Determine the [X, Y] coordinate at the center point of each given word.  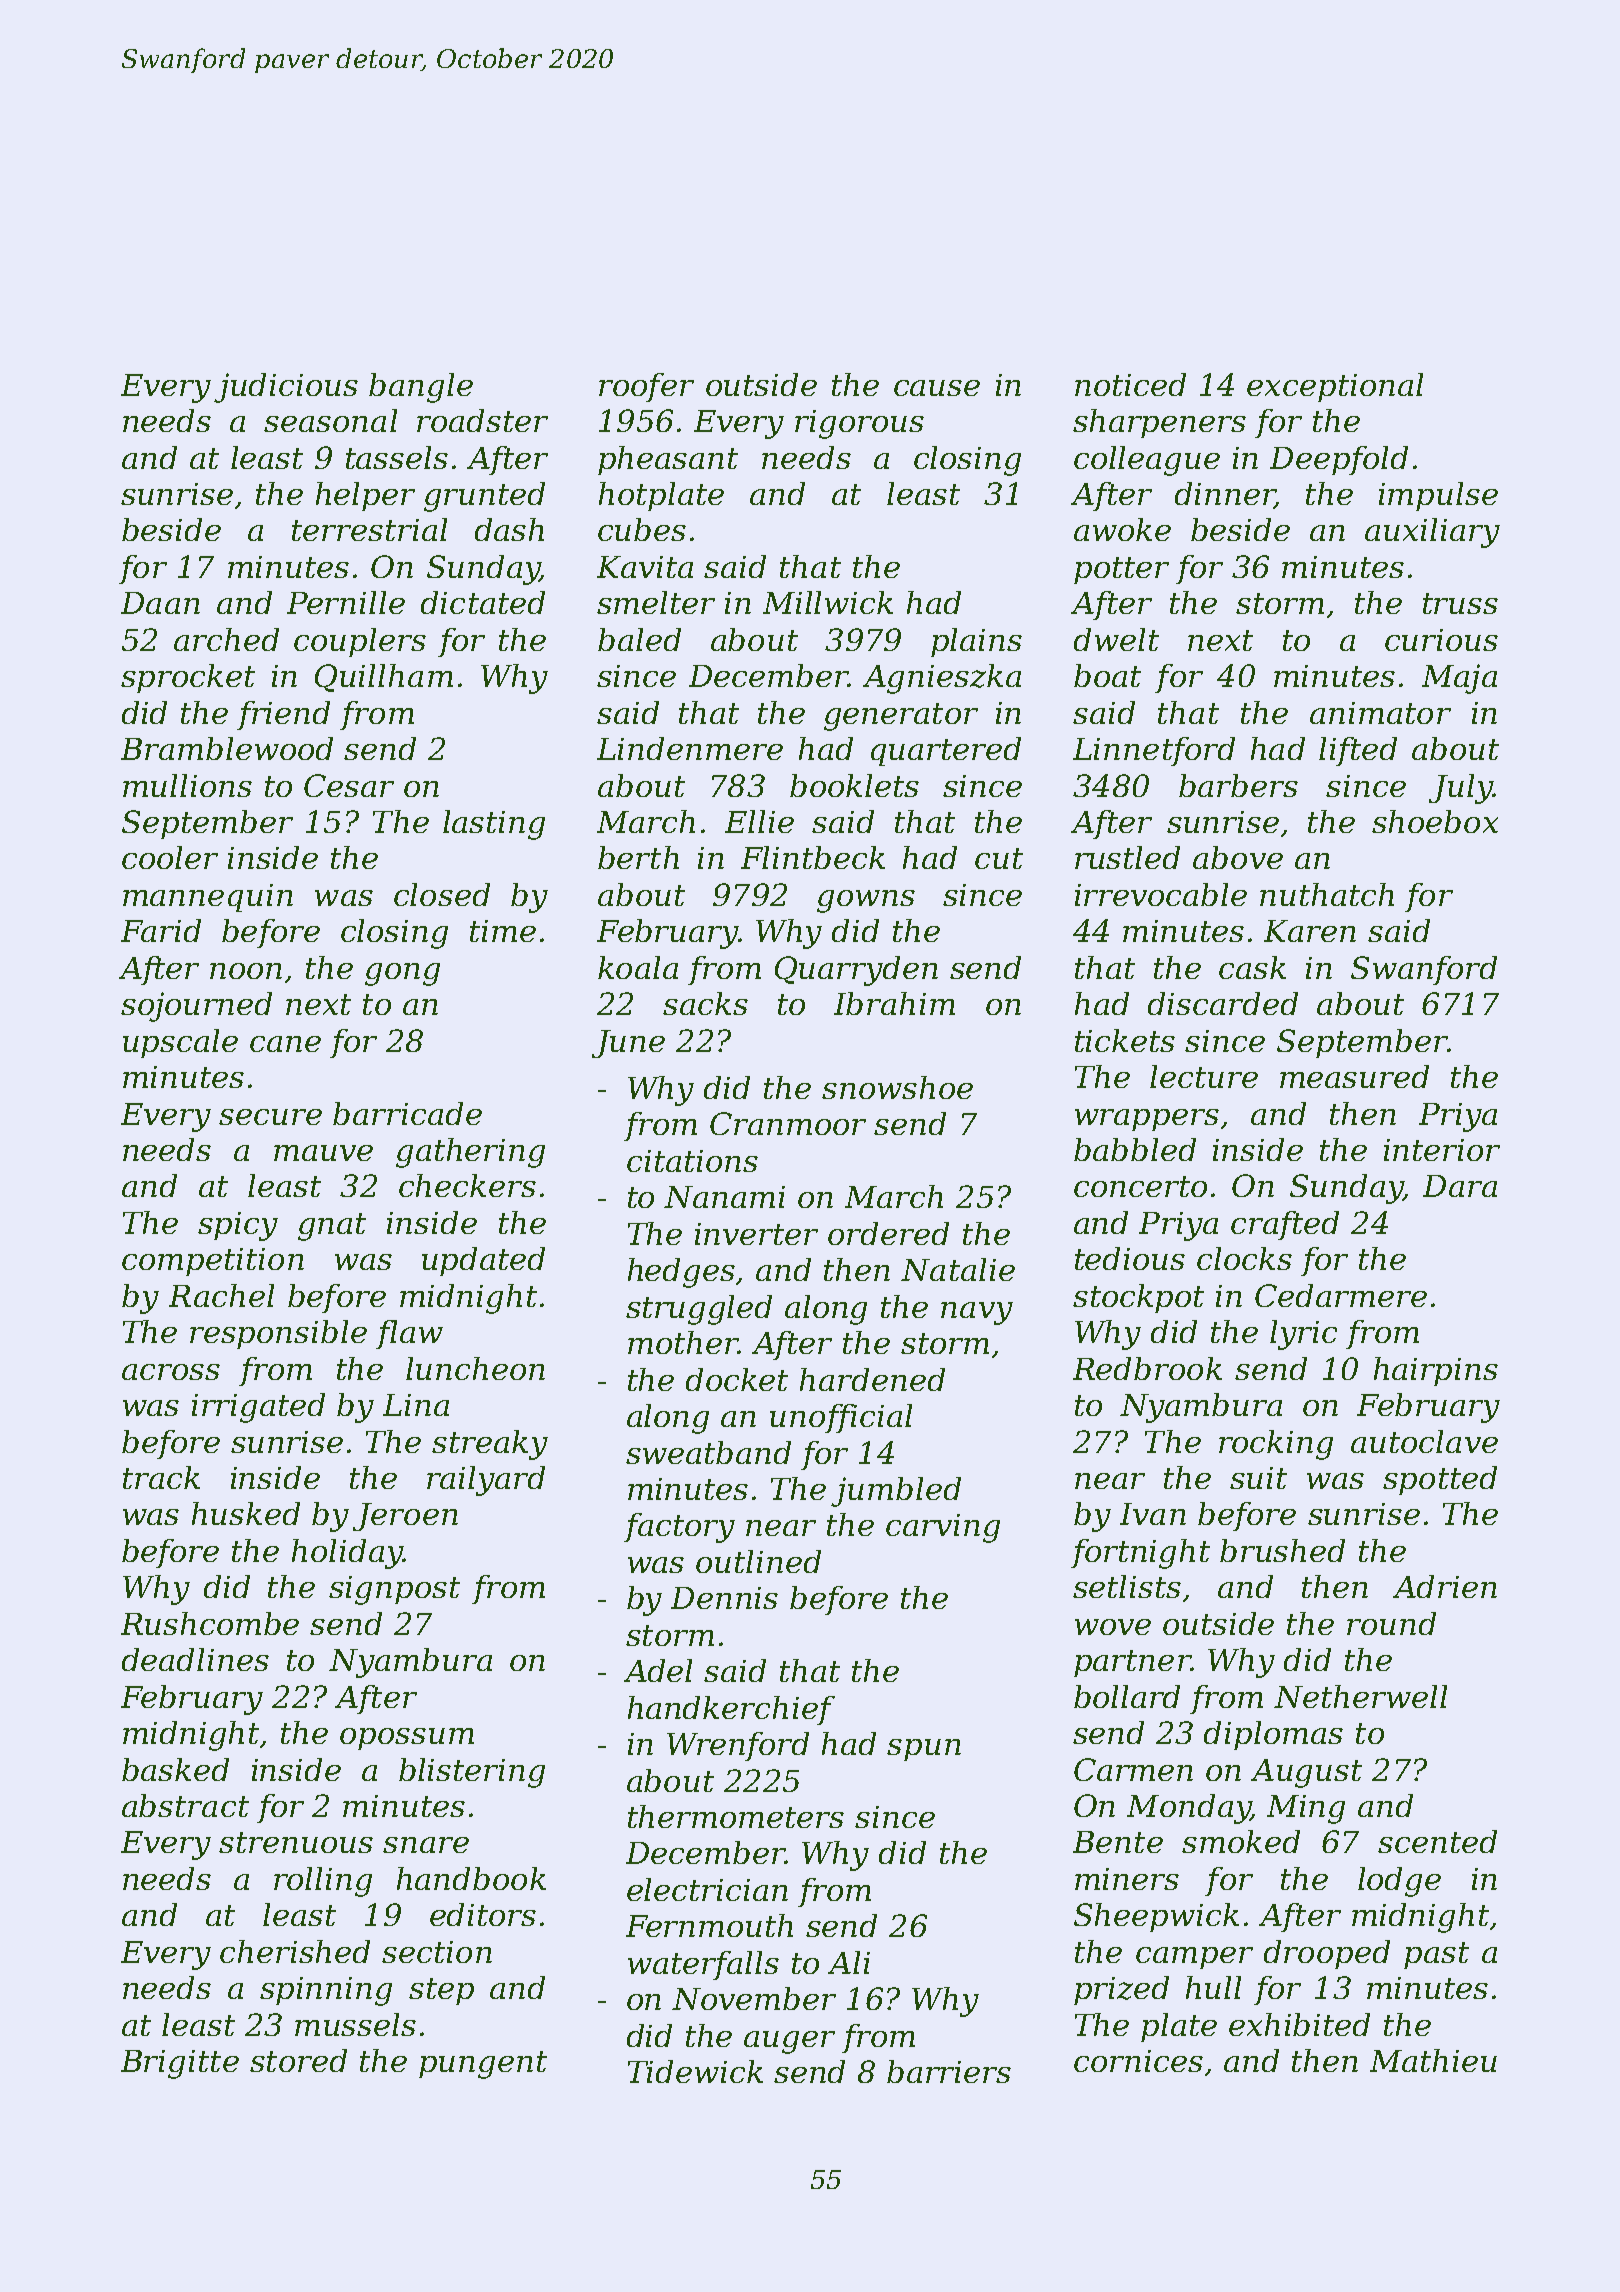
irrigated [258, 1408]
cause [937, 388]
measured [1354, 1076]
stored [298, 2060]
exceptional [1335, 387]
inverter [756, 1234]
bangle [421, 388]
